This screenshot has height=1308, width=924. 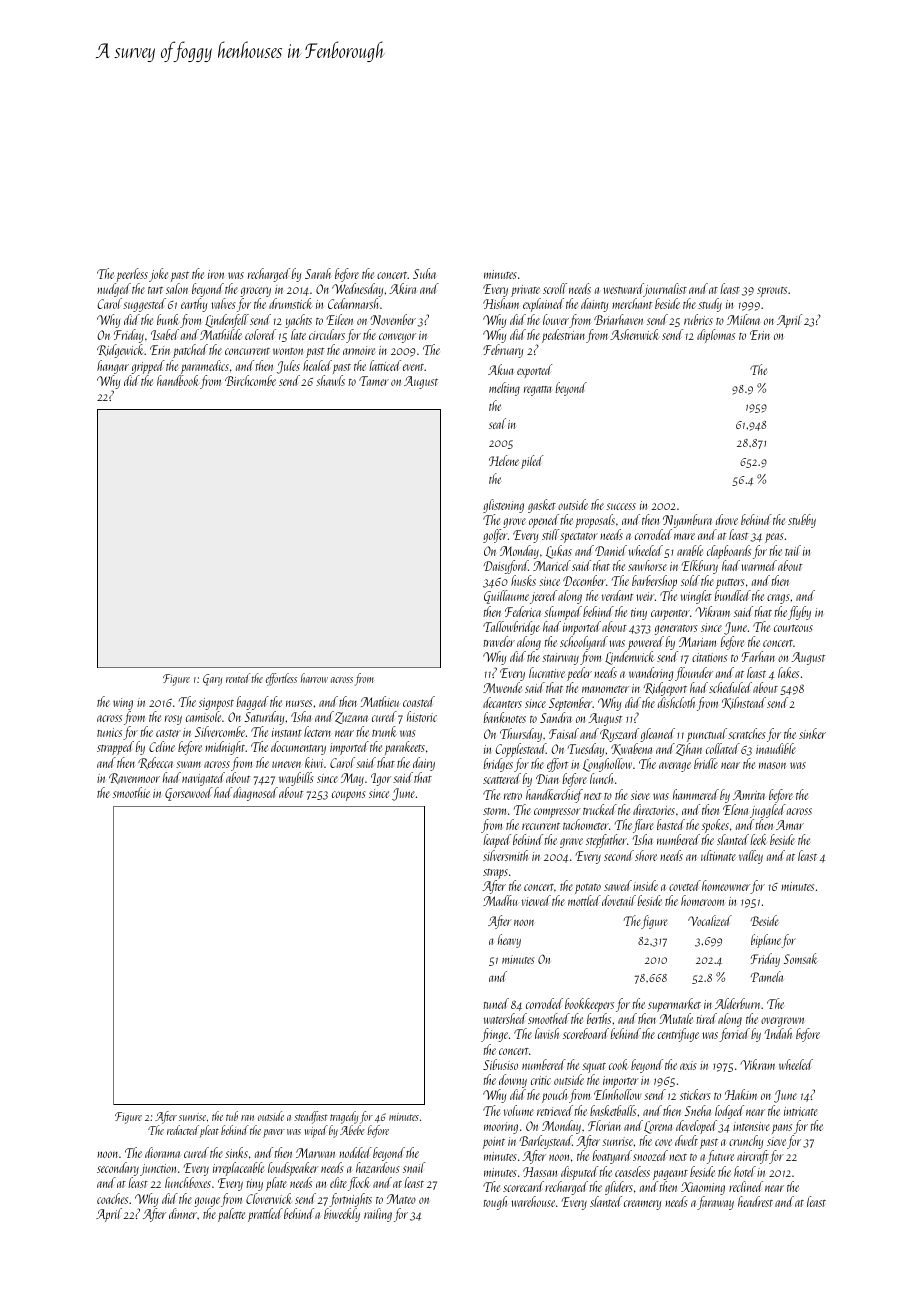 I want to click on Mathieu, so click(x=380, y=701).
